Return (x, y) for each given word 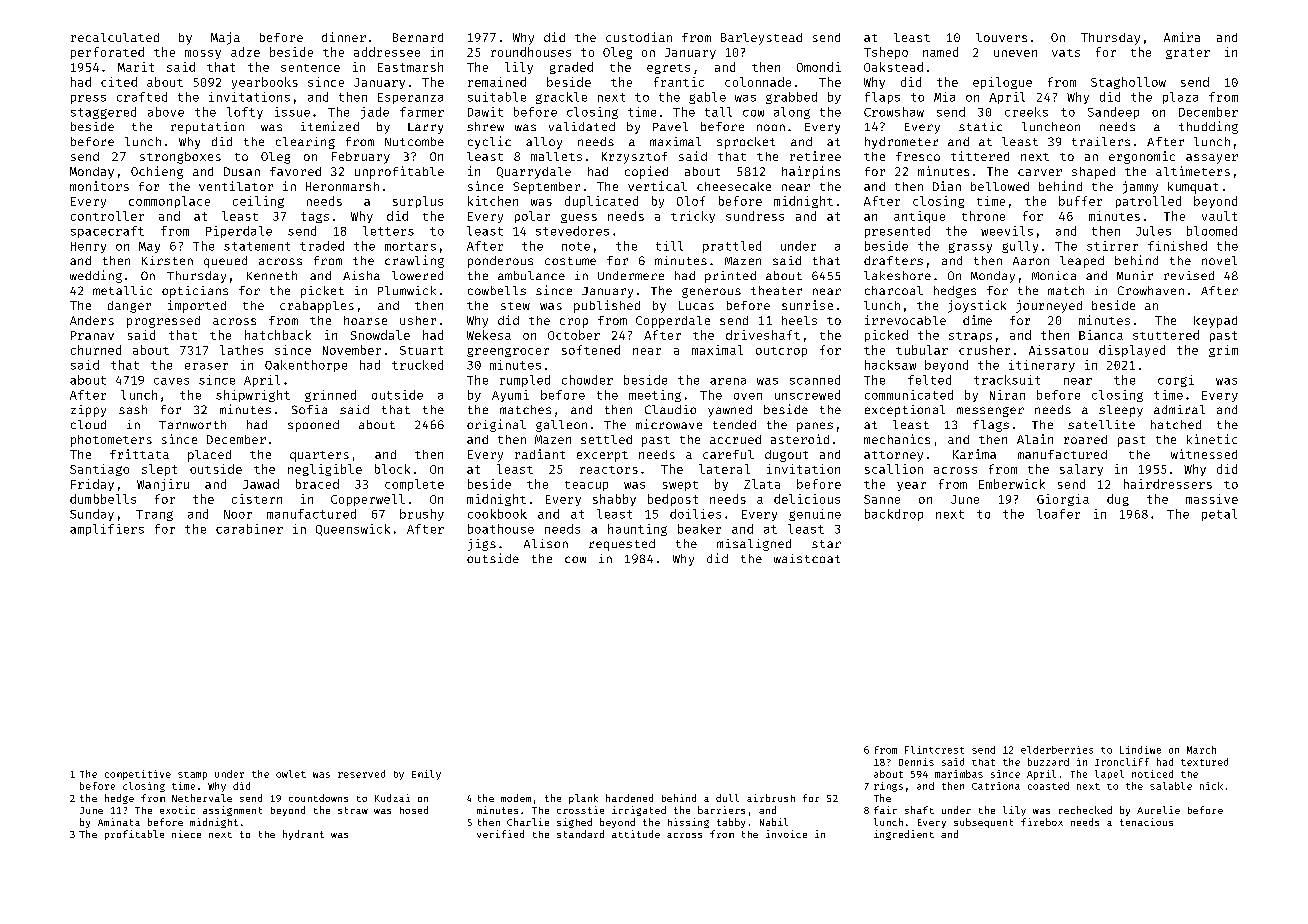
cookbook (497, 514)
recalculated (115, 37)
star (826, 544)
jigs (482, 545)
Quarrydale (534, 173)
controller (107, 216)
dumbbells (103, 499)
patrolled (1148, 202)
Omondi (819, 67)
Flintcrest (934, 750)
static (980, 126)
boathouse (501, 529)
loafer (1058, 514)
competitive (138, 775)
